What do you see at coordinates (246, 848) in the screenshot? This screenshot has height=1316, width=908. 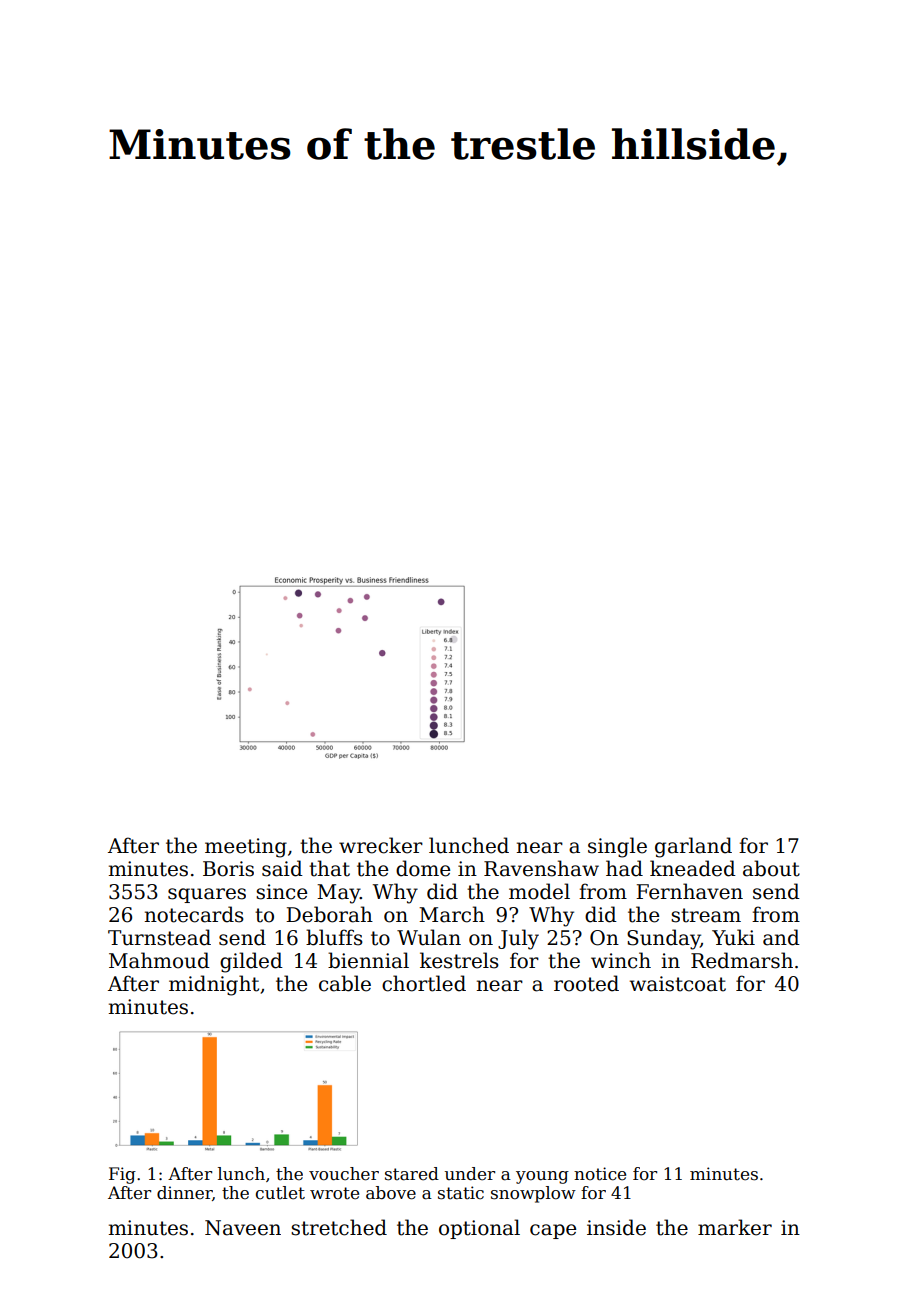 I see `meeting` at bounding box center [246, 848].
